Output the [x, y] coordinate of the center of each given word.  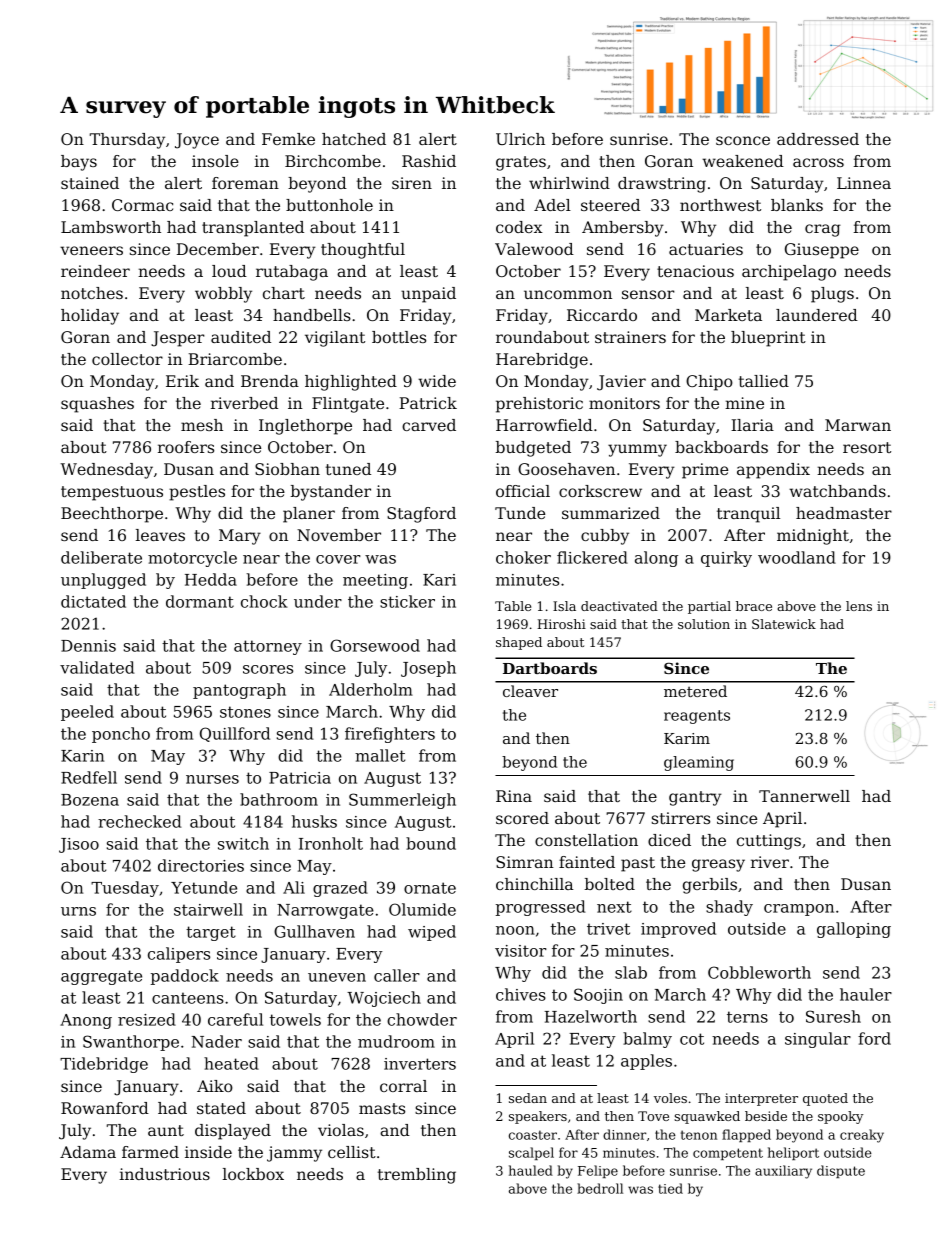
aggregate [101, 977]
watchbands [837, 491]
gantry [695, 798]
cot [692, 1039]
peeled [87, 713]
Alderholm [371, 689]
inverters [420, 1064]
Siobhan [287, 469]
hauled [531, 1170]
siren [412, 183]
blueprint [768, 339]
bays [79, 163]
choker [523, 557]
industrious [165, 1174]
